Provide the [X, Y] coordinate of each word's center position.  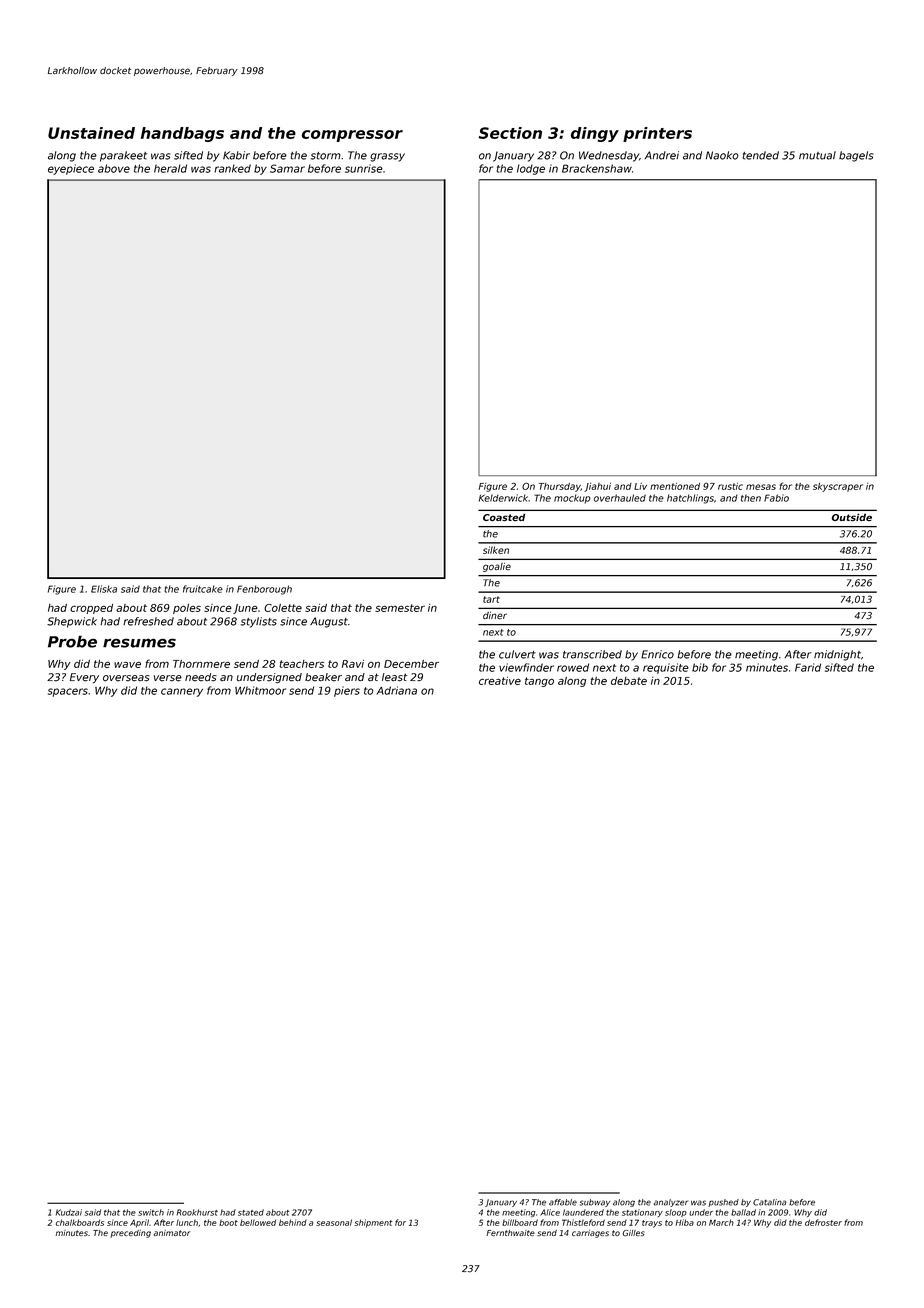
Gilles [634, 1233]
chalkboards [80, 1222]
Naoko [722, 155]
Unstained [91, 133]
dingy [595, 134]
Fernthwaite [510, 1233]
